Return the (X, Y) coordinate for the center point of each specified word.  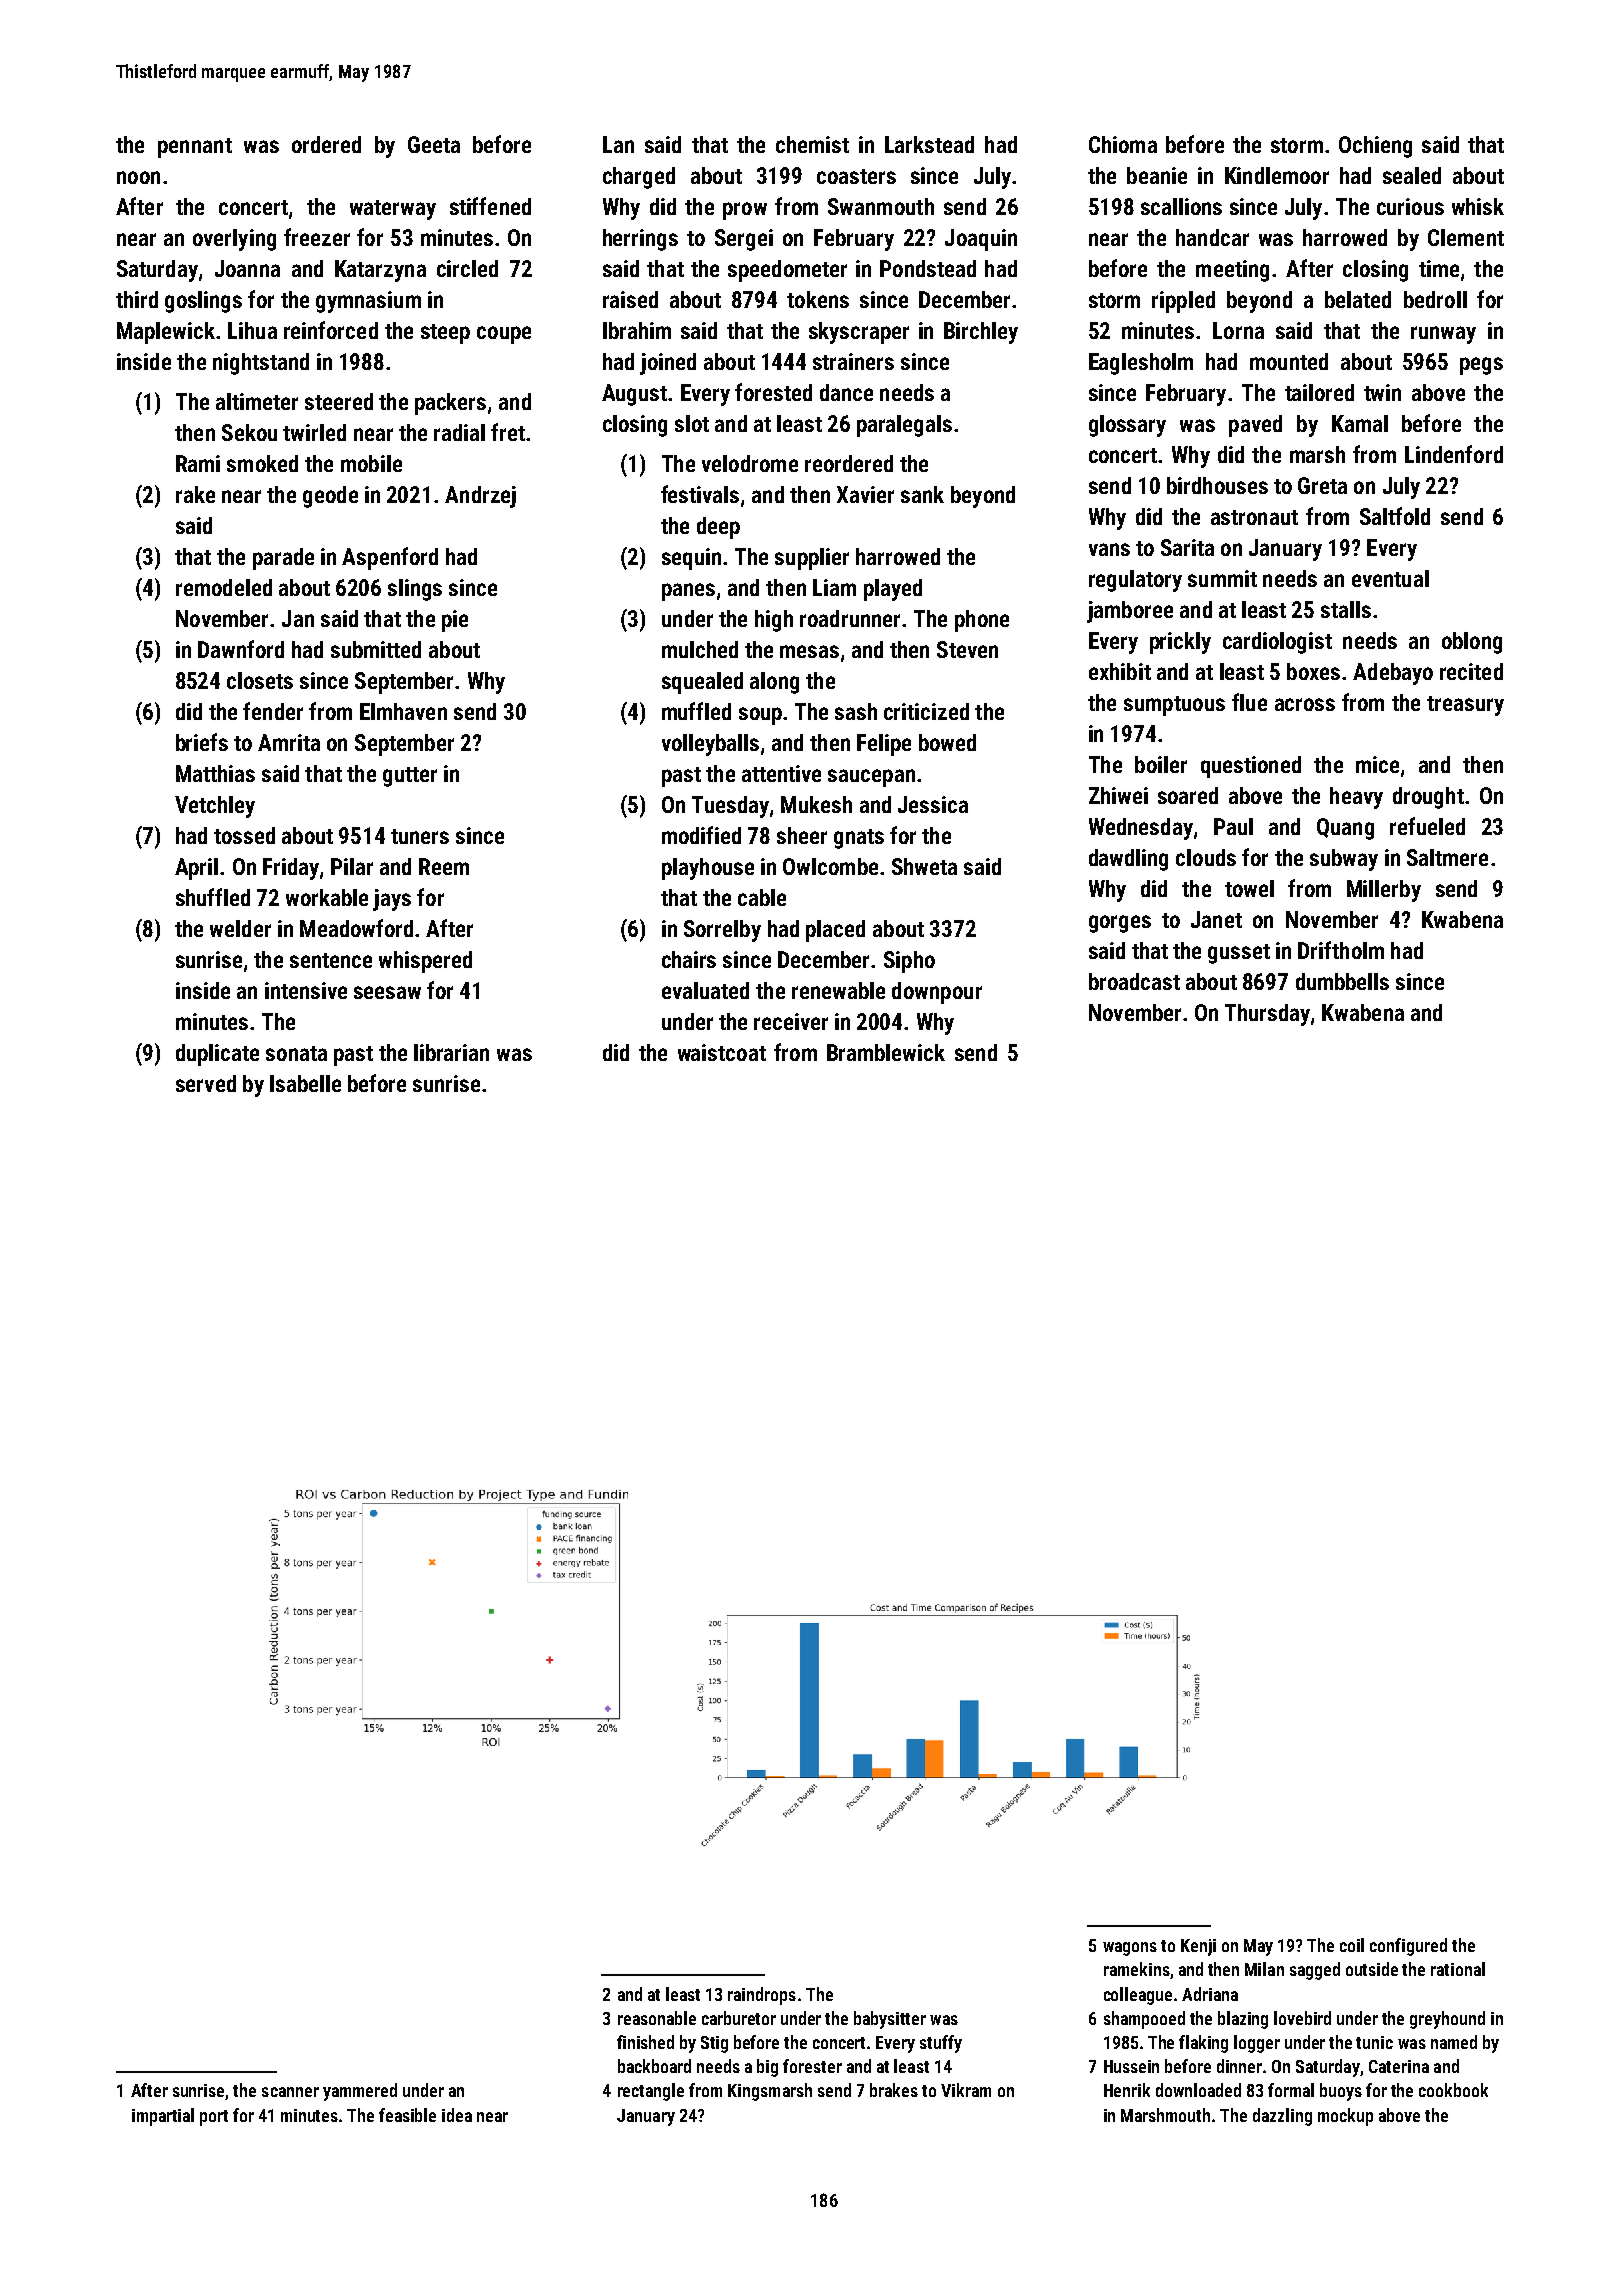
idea (457, 2115)
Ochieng (1375, 147)
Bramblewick (886, 1052)
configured (1408, 1947)
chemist (812, 144)
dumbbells (1342, 981)
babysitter (890, 2020)
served (206, 1083)
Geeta (434, 144)
